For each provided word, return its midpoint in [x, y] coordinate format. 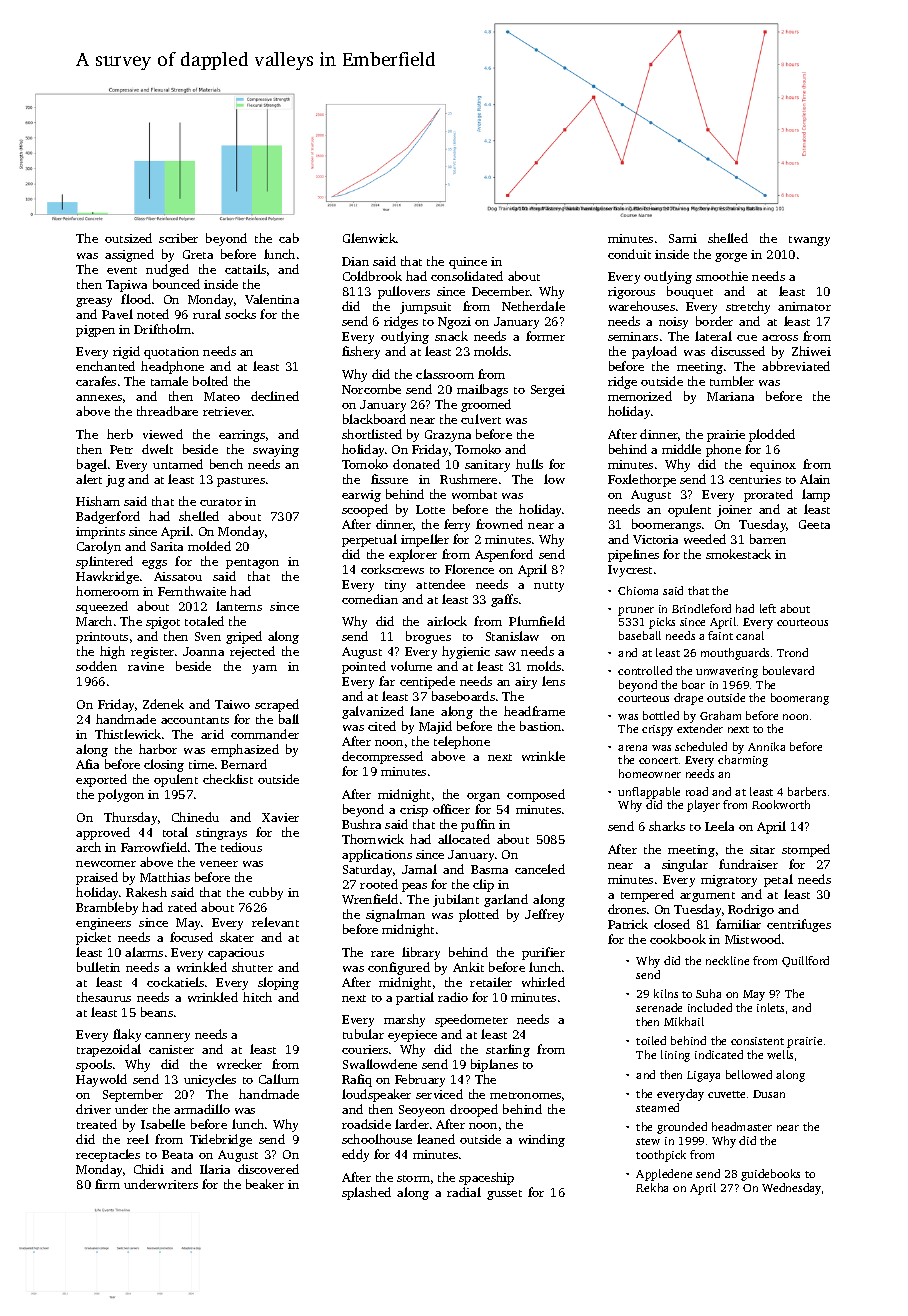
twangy [809, 241]
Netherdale [533, 306]
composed [536, 795]
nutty [549, 587]
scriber [178, 238]
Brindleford [701, 608]
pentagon [252, 564]
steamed [657, 1107]
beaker [265, 1184]
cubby [266, 893]
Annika [766, 746]
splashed [366, 1193]
